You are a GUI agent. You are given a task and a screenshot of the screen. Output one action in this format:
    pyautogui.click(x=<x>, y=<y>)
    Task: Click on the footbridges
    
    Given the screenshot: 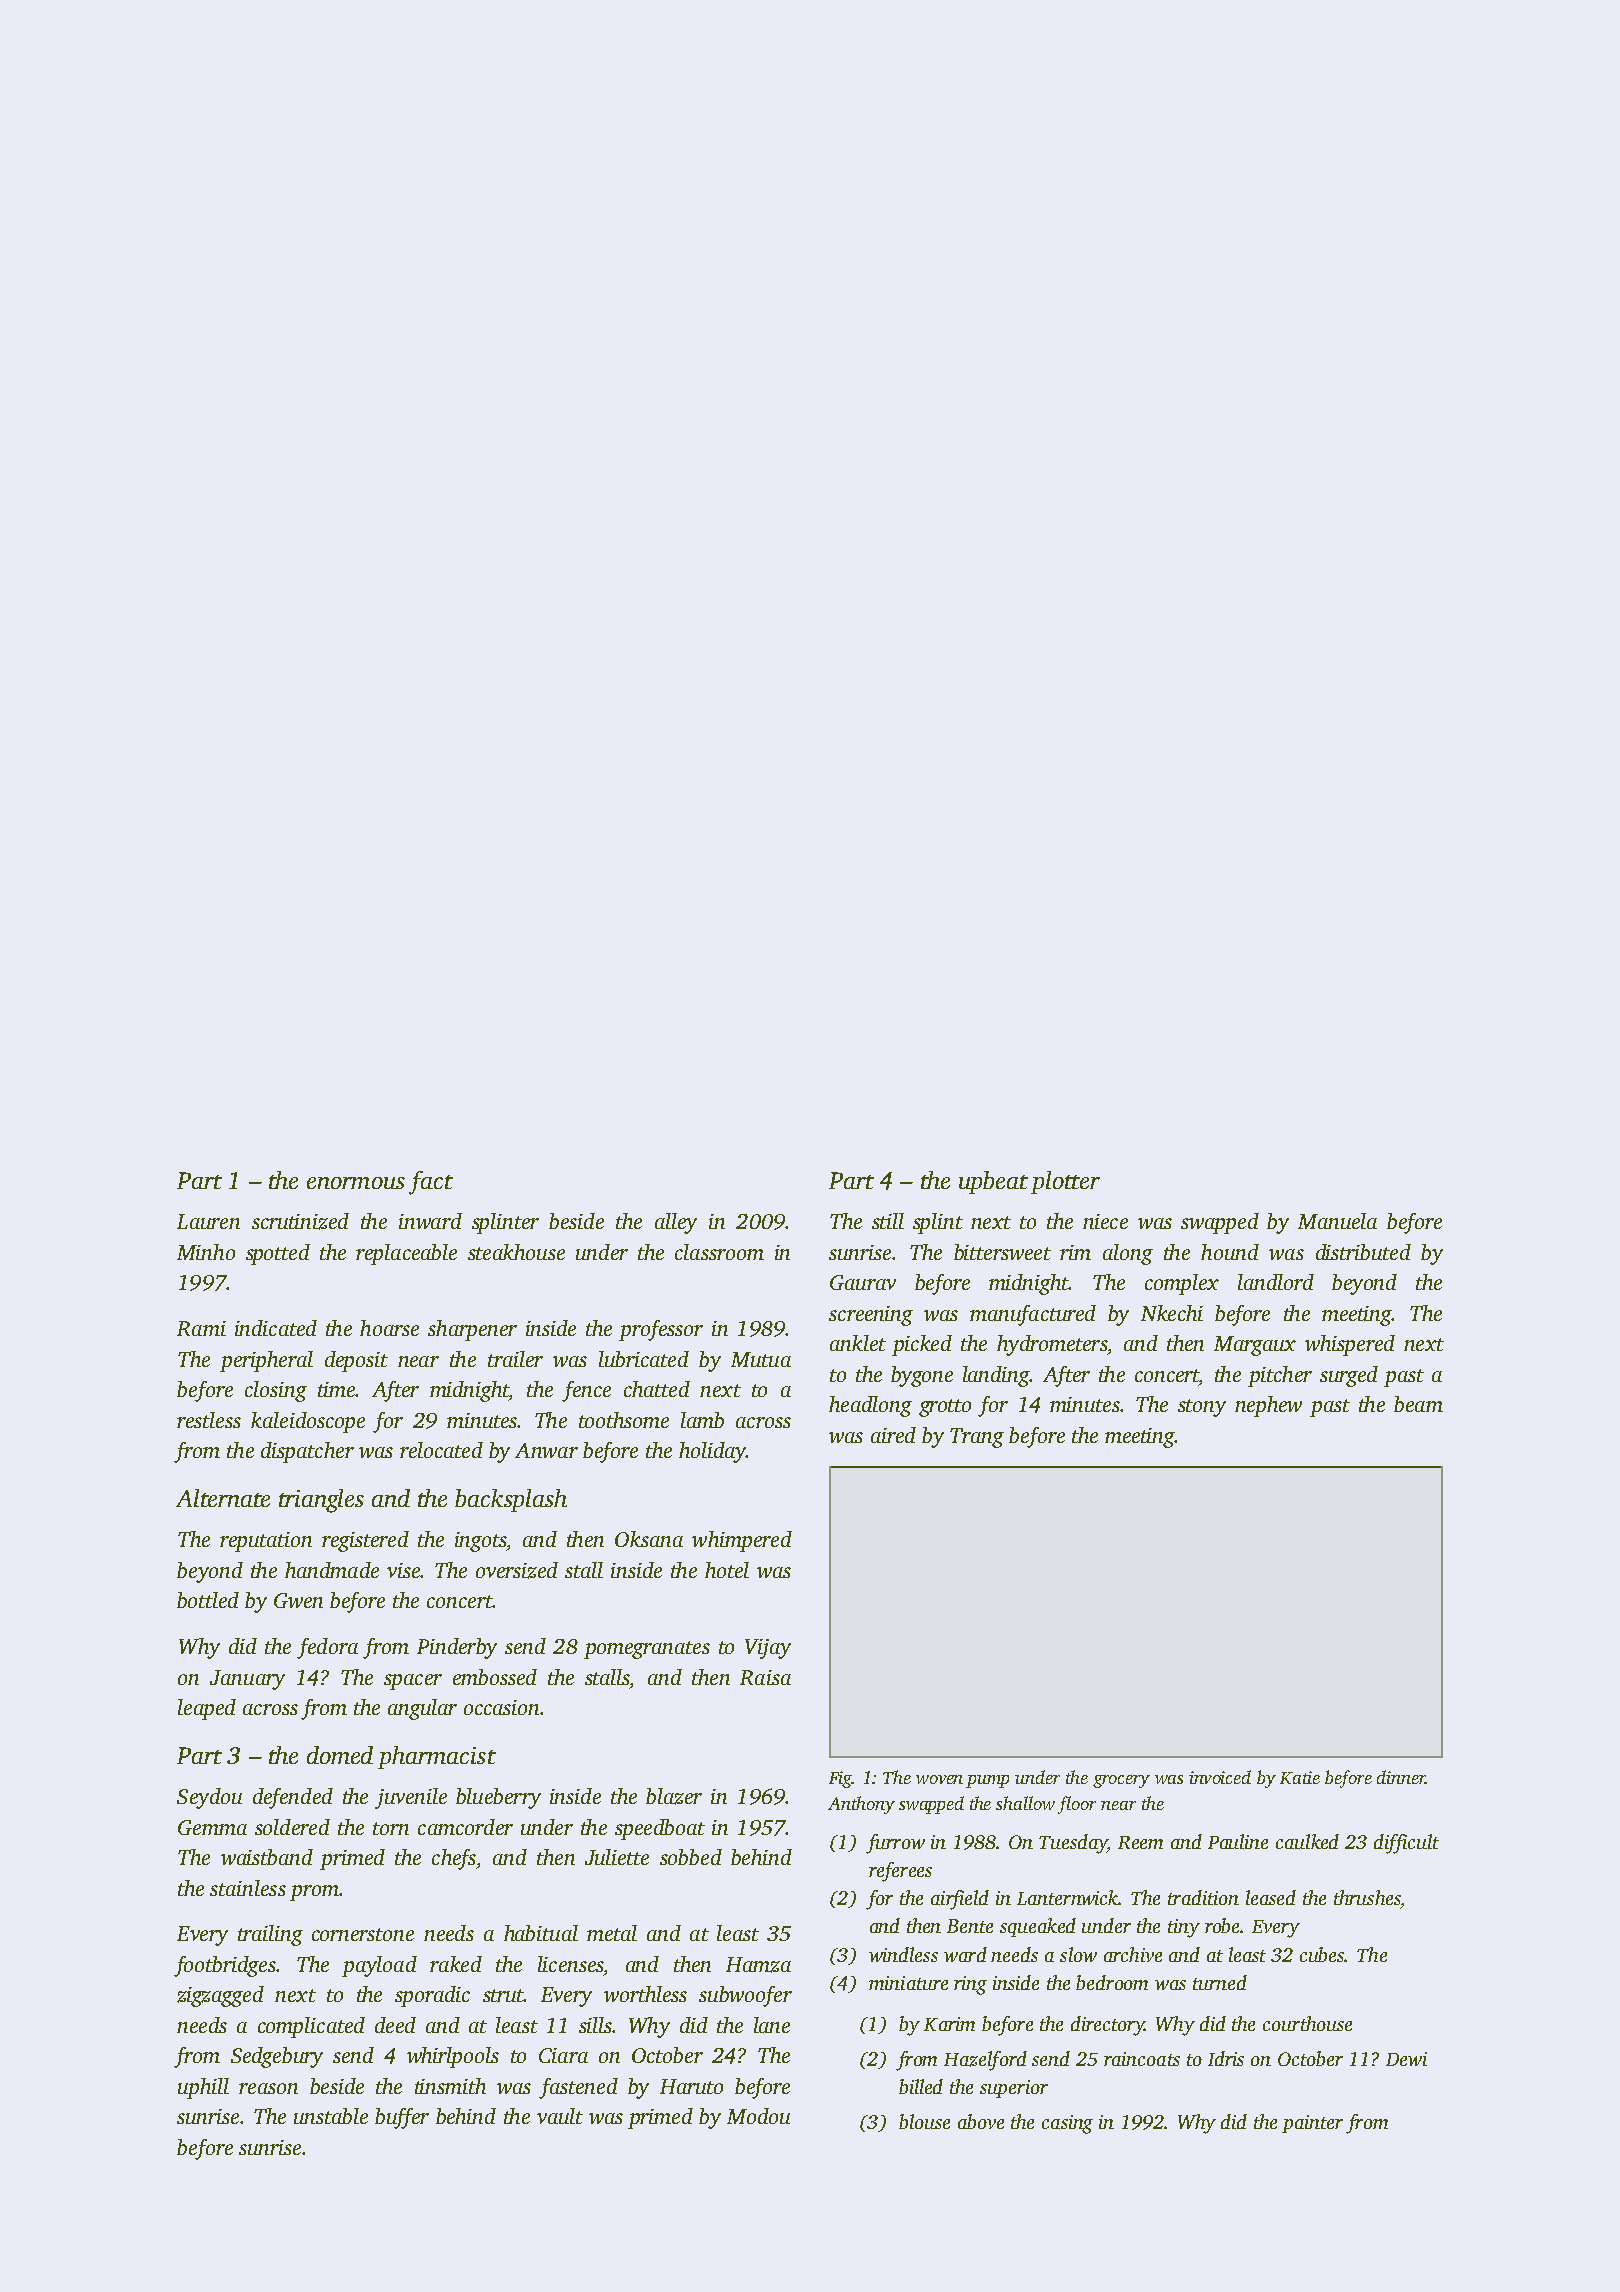 What is the action you would take?
    pyautogui.click(x=225, y=1966)
